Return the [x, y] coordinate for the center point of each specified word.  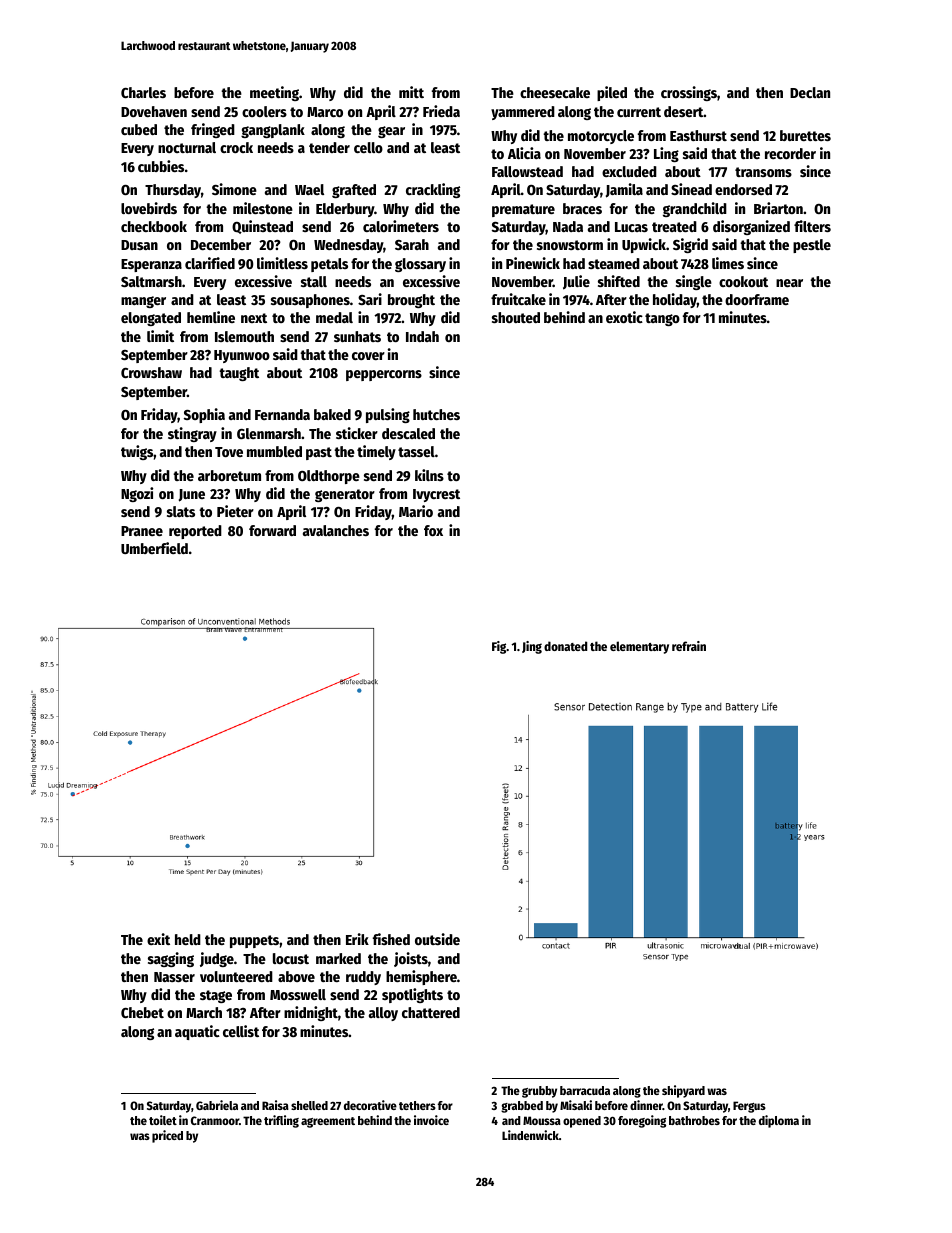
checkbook [154, 226]
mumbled [274, 451]
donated [565, 646]
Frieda [441, 111]
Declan [810, 92]
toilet [163, 1120]
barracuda [585, 1090]
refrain [689, 646]
